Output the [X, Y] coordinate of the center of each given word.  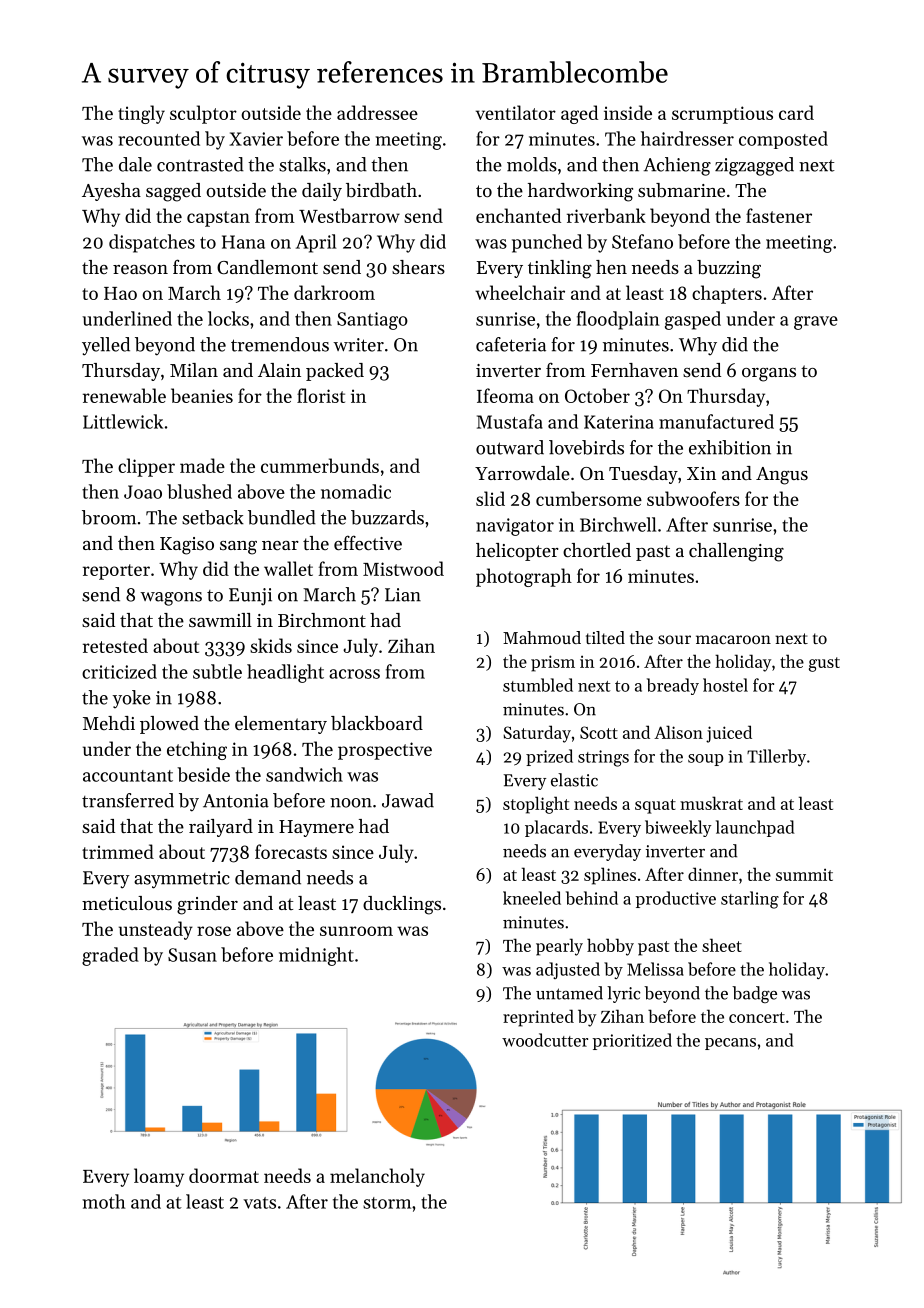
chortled [597, 550]
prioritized [632, 1041]
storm [387, 1203]
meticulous [127, 903]
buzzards [387, 517]
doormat [224, 1175]
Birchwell [618, 524]
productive [676, 899]
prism [553, 663]
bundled [282, 517]
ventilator [516, 112]
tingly [141, 114]
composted [783, 140]
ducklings [402, 905]
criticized [119, 671]
